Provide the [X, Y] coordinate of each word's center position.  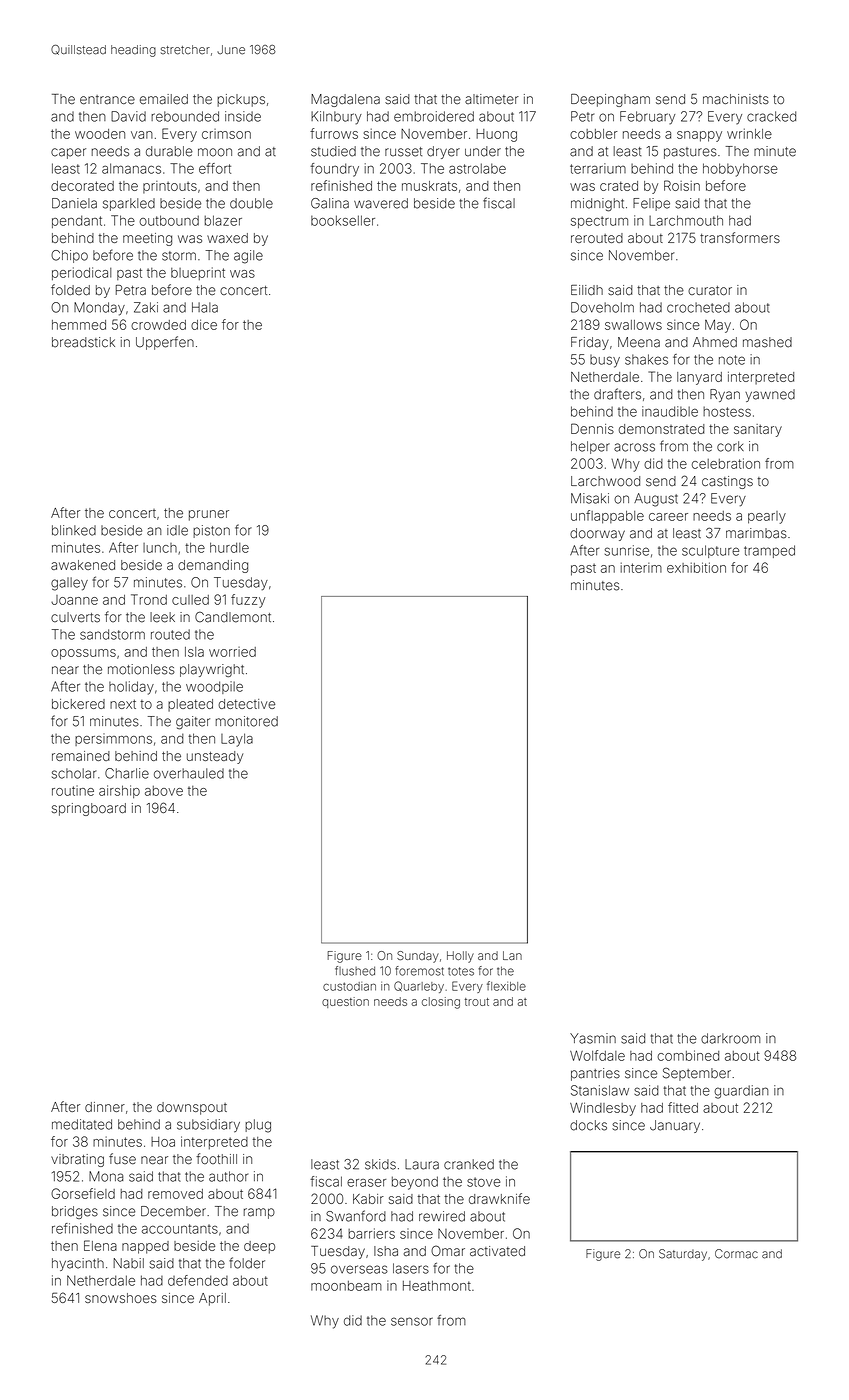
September [697, 1074]
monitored [247, 721]
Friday [590, 343]
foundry [334, 170]
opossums [83, 654]
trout [477, 1002]
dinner [105, 1107]
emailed [164, 99]
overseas [359, 1269]
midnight [597, 205]
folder [247, 1263]
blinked [74, 530]
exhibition [696, 567]
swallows [633, 325]
